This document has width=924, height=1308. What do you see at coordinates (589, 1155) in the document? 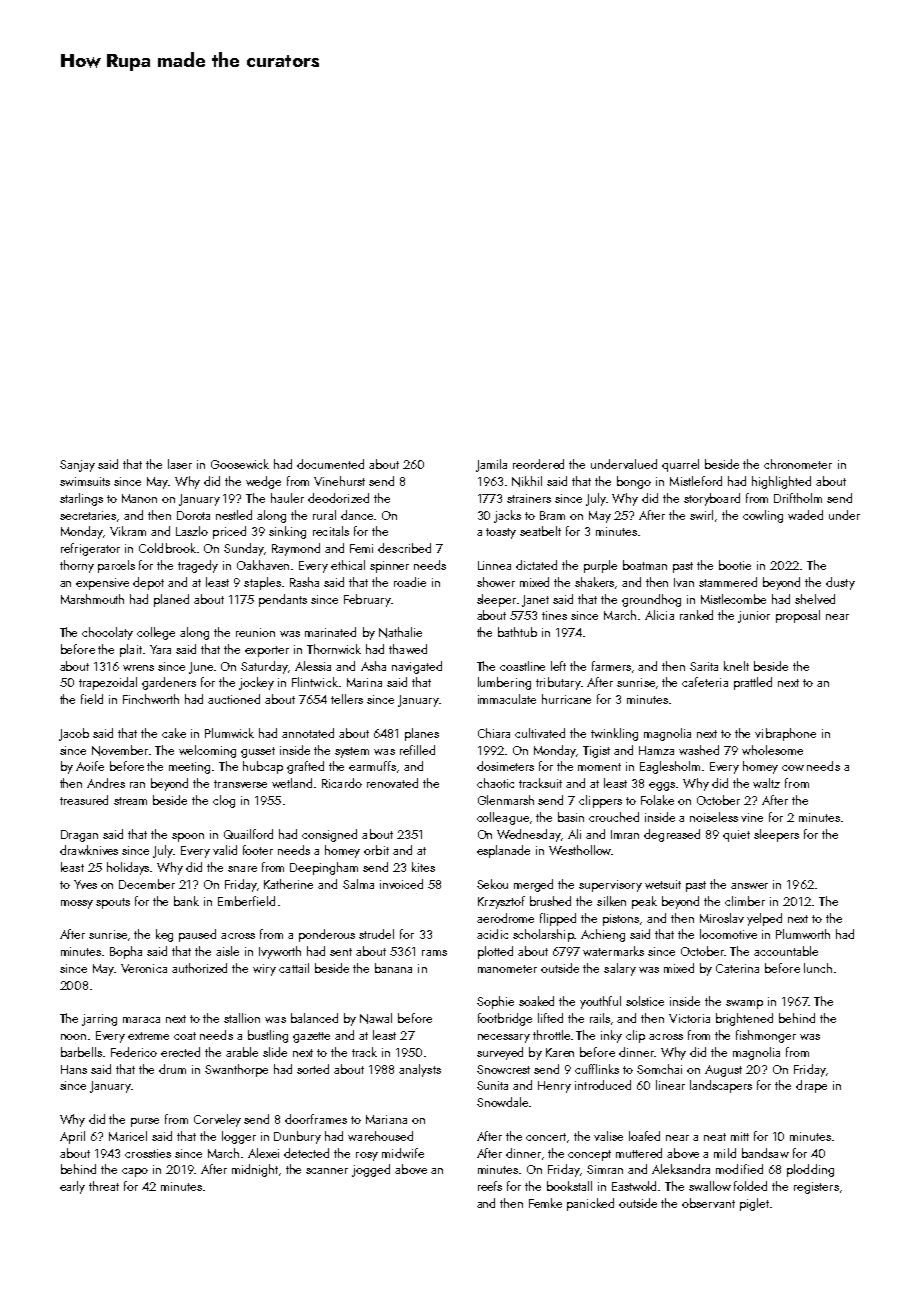
I see `concept` at bounding box center [589, 1155].
